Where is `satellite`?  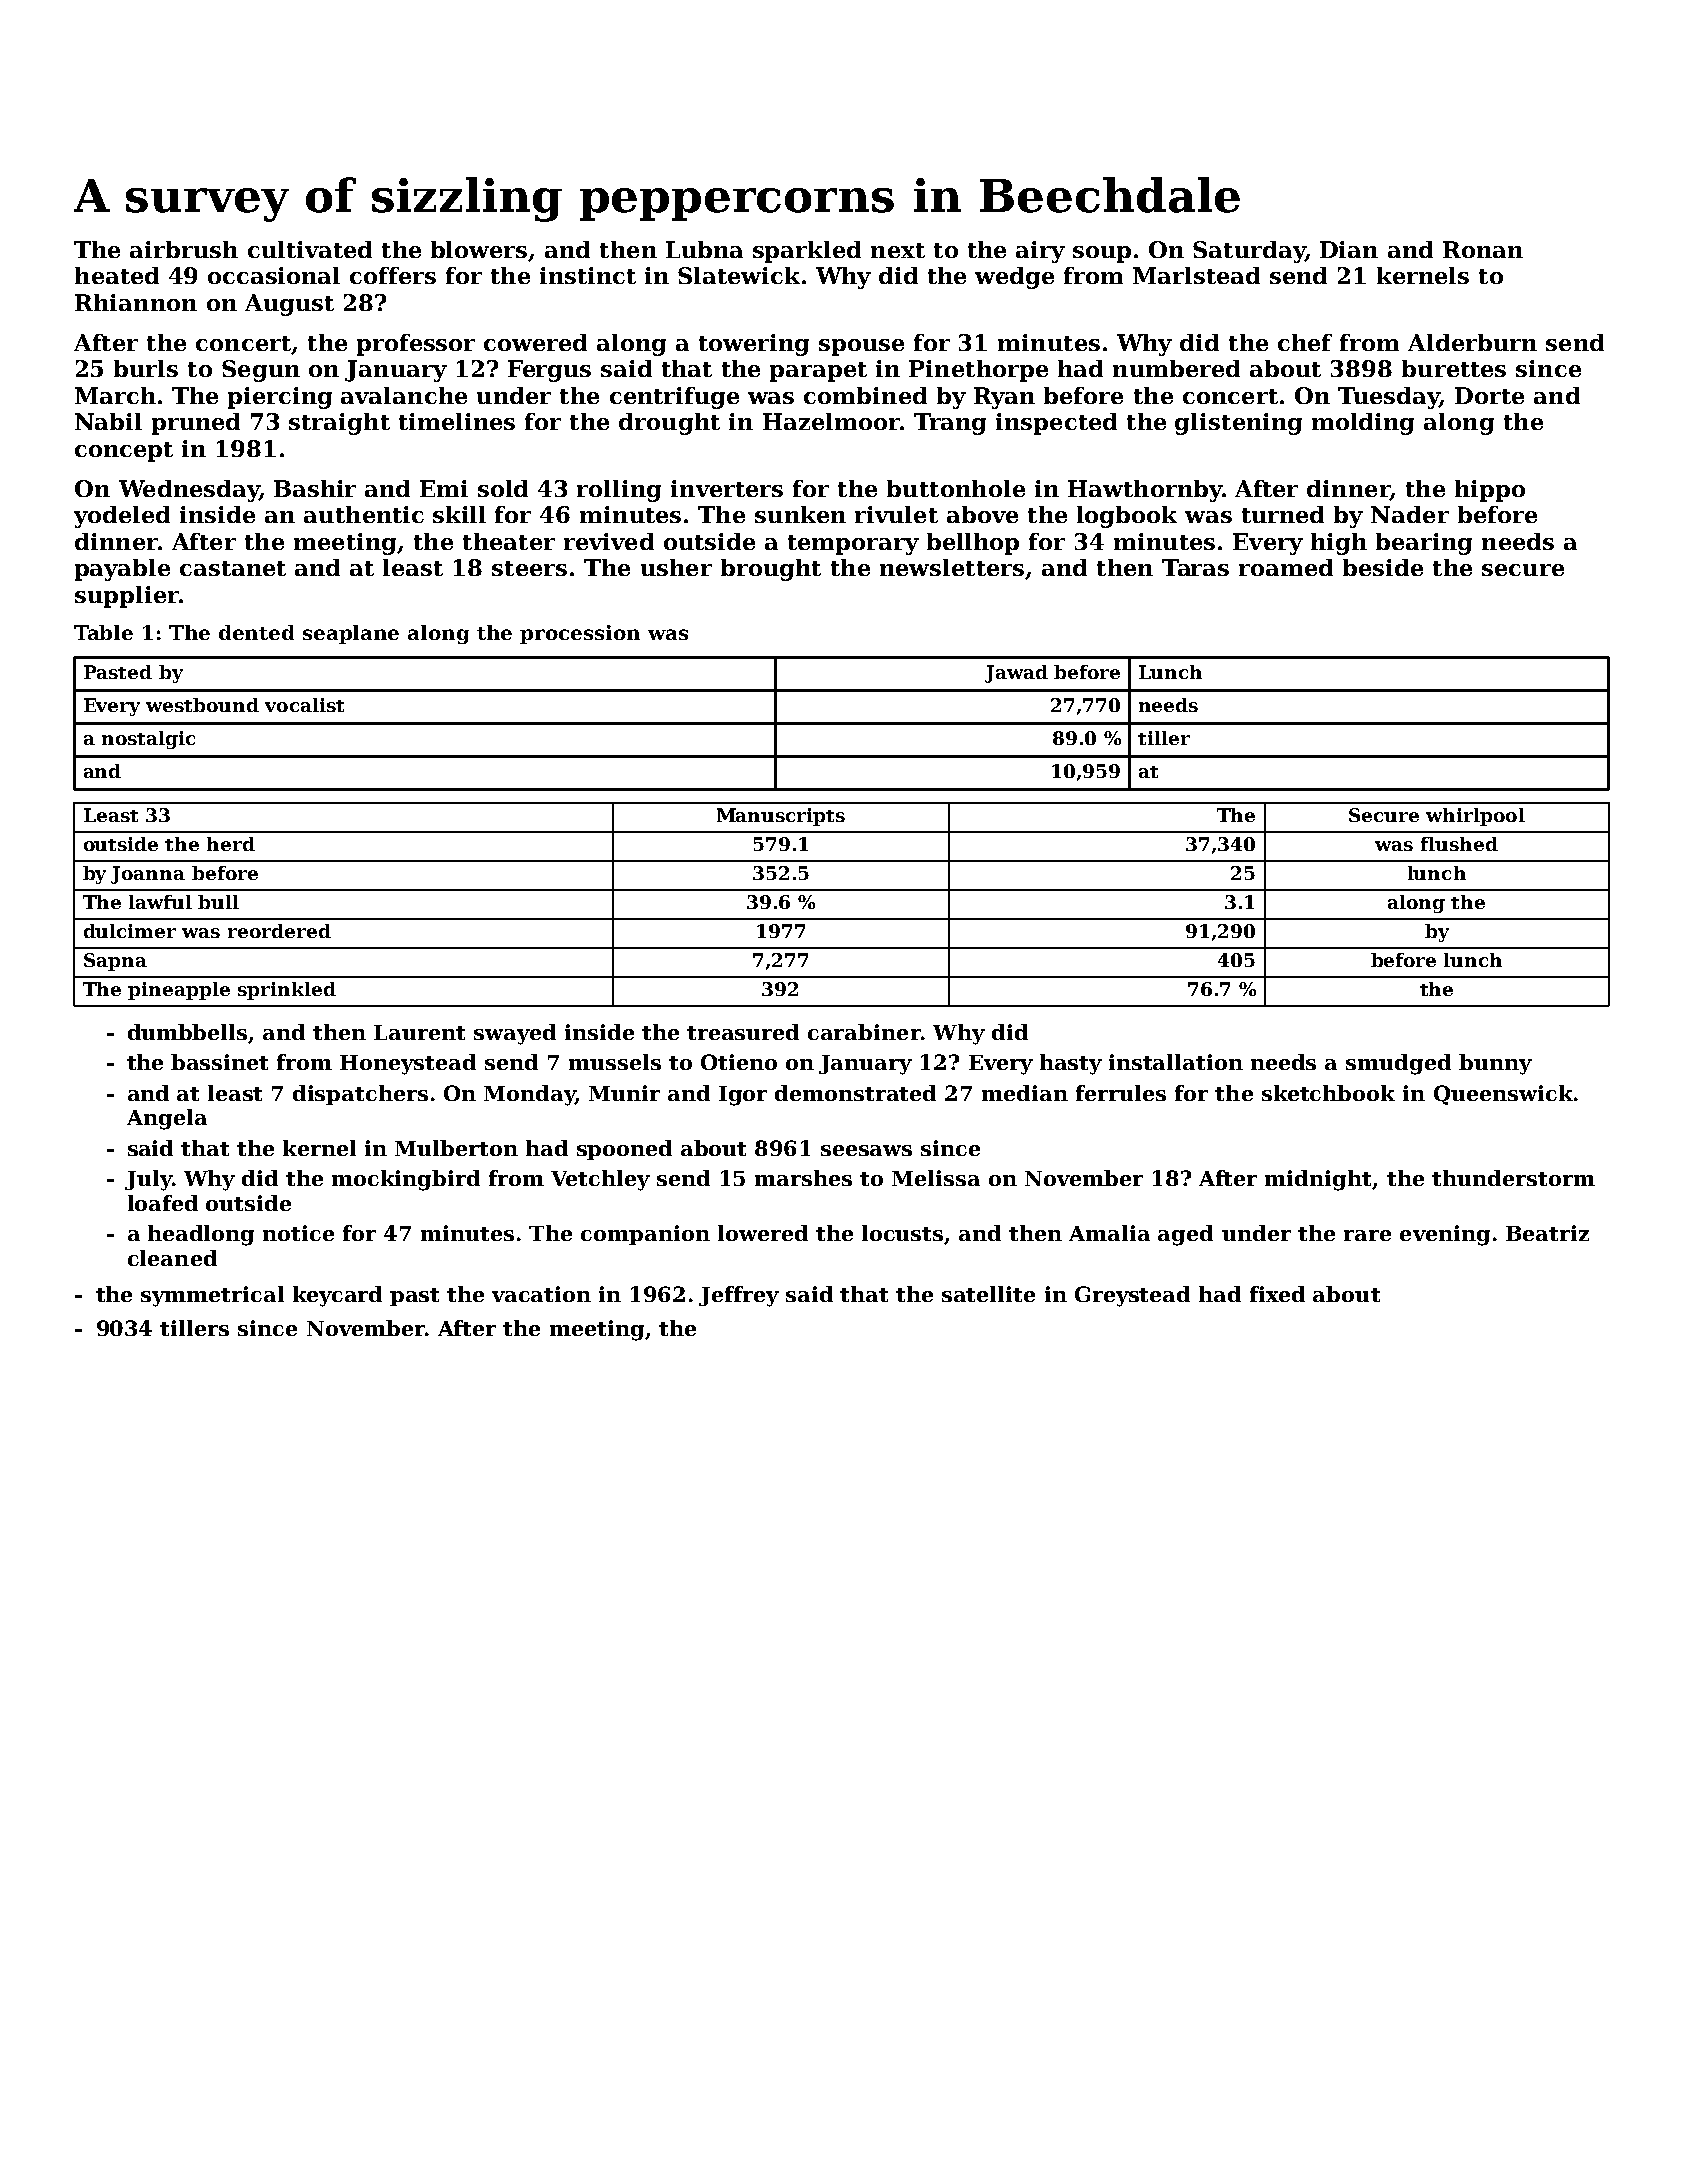
satellite is located at coordinates (988, 1294).
